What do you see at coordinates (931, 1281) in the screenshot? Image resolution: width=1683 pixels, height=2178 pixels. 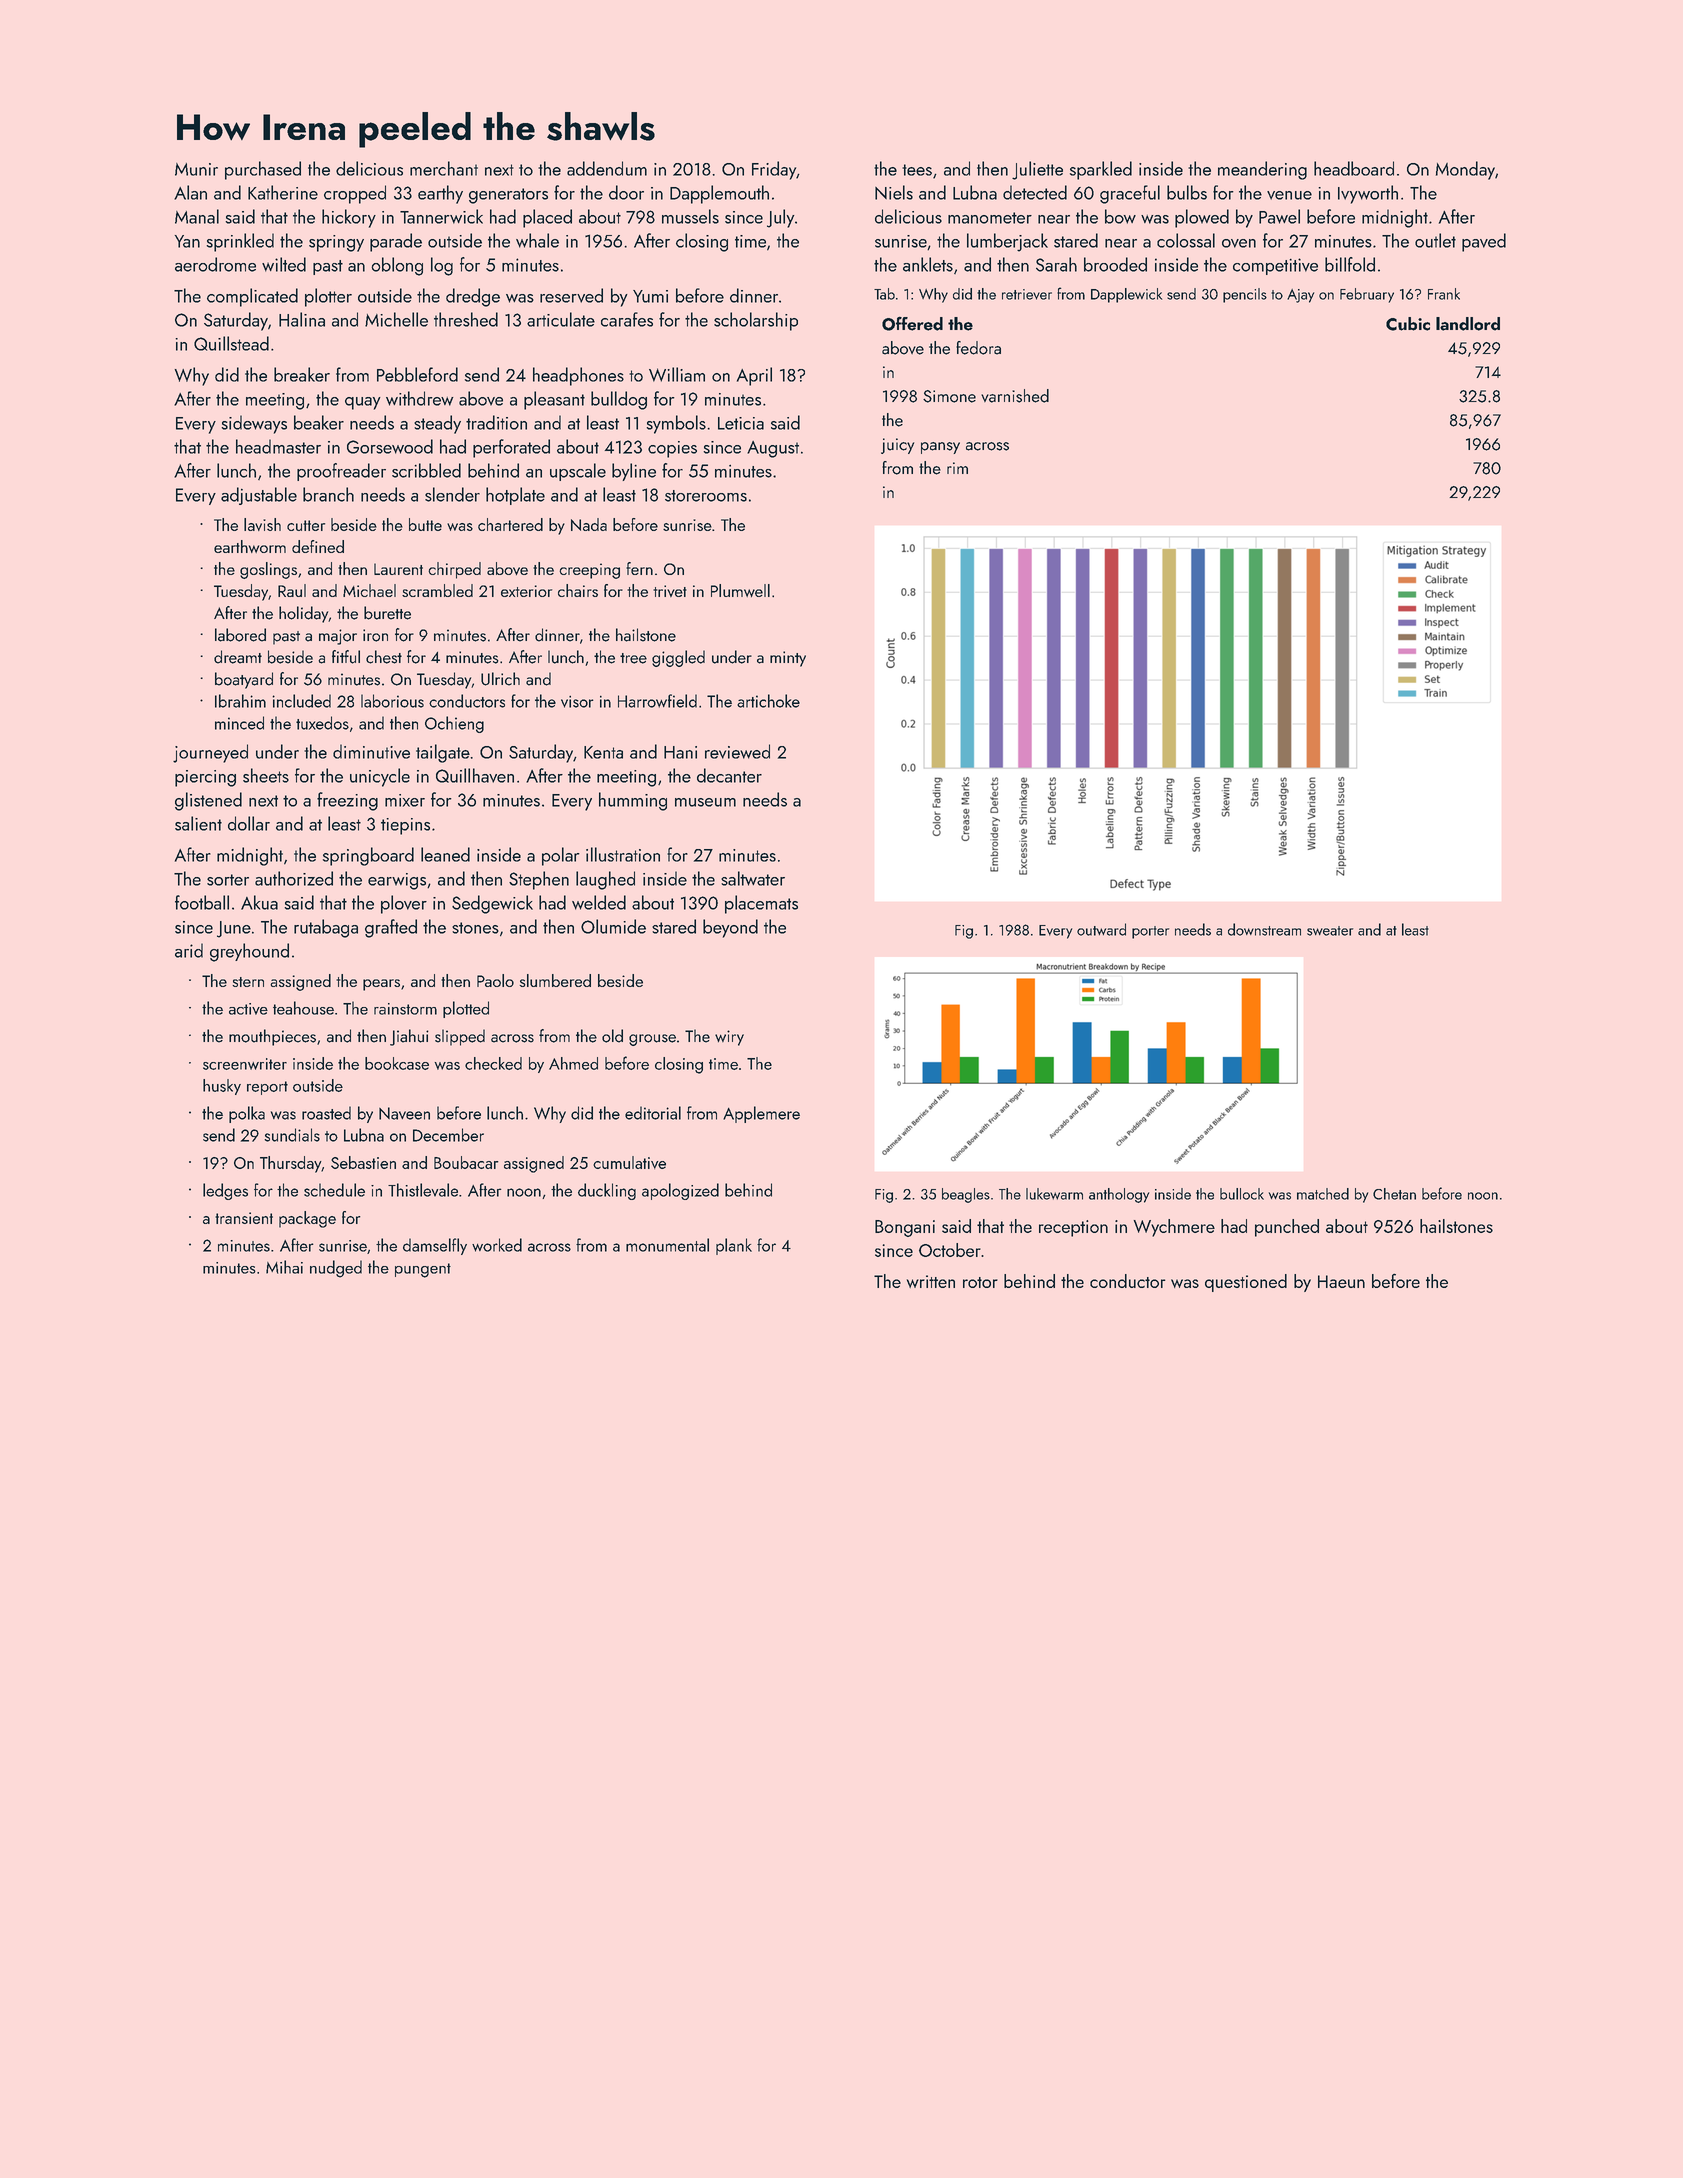 I see `written` at bounding box center [931, 1281].
